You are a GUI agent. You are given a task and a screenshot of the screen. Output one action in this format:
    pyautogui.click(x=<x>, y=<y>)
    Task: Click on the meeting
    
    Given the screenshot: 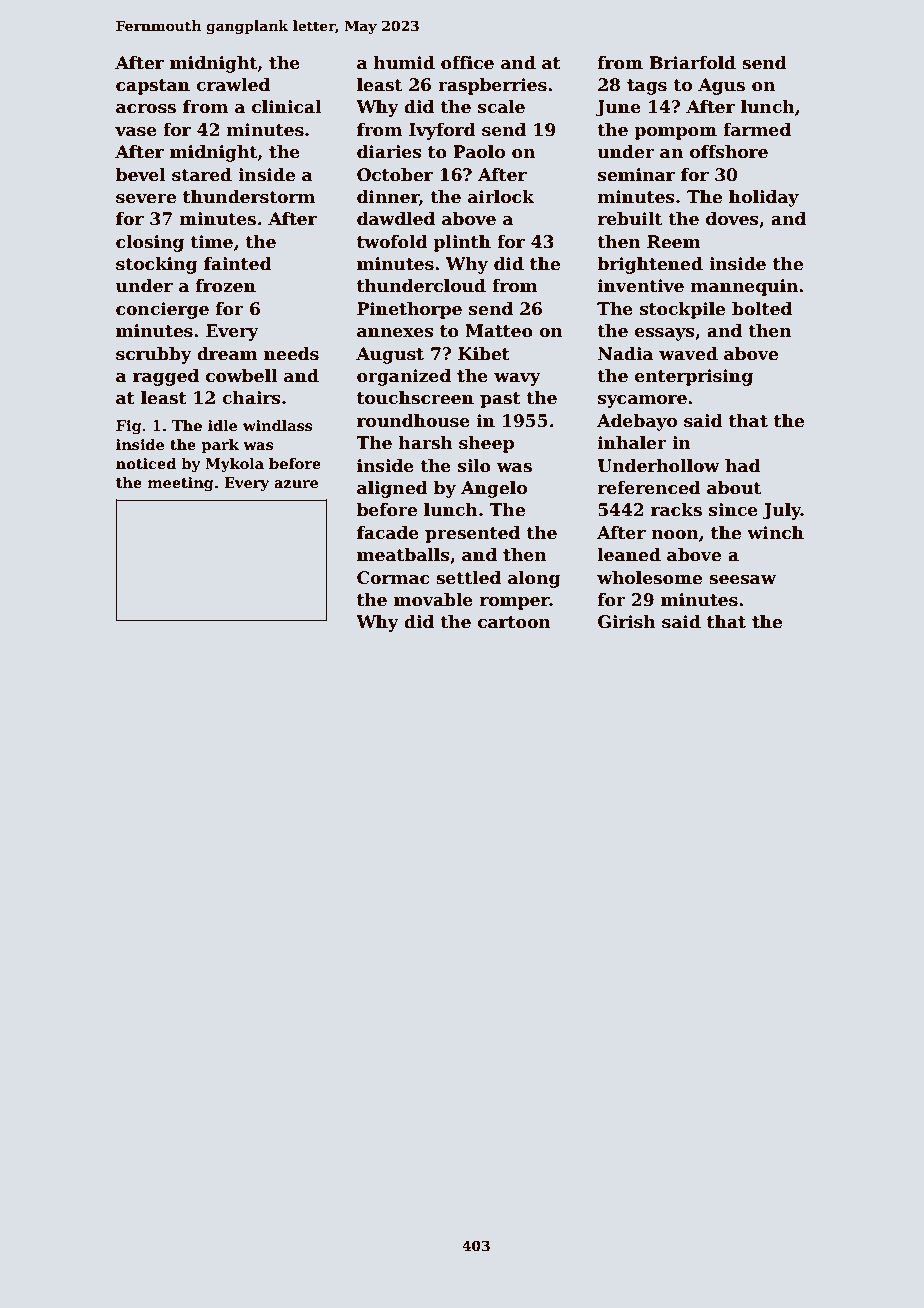 What is the action you would take?
    pyautogui.click(x=181, y=484)
